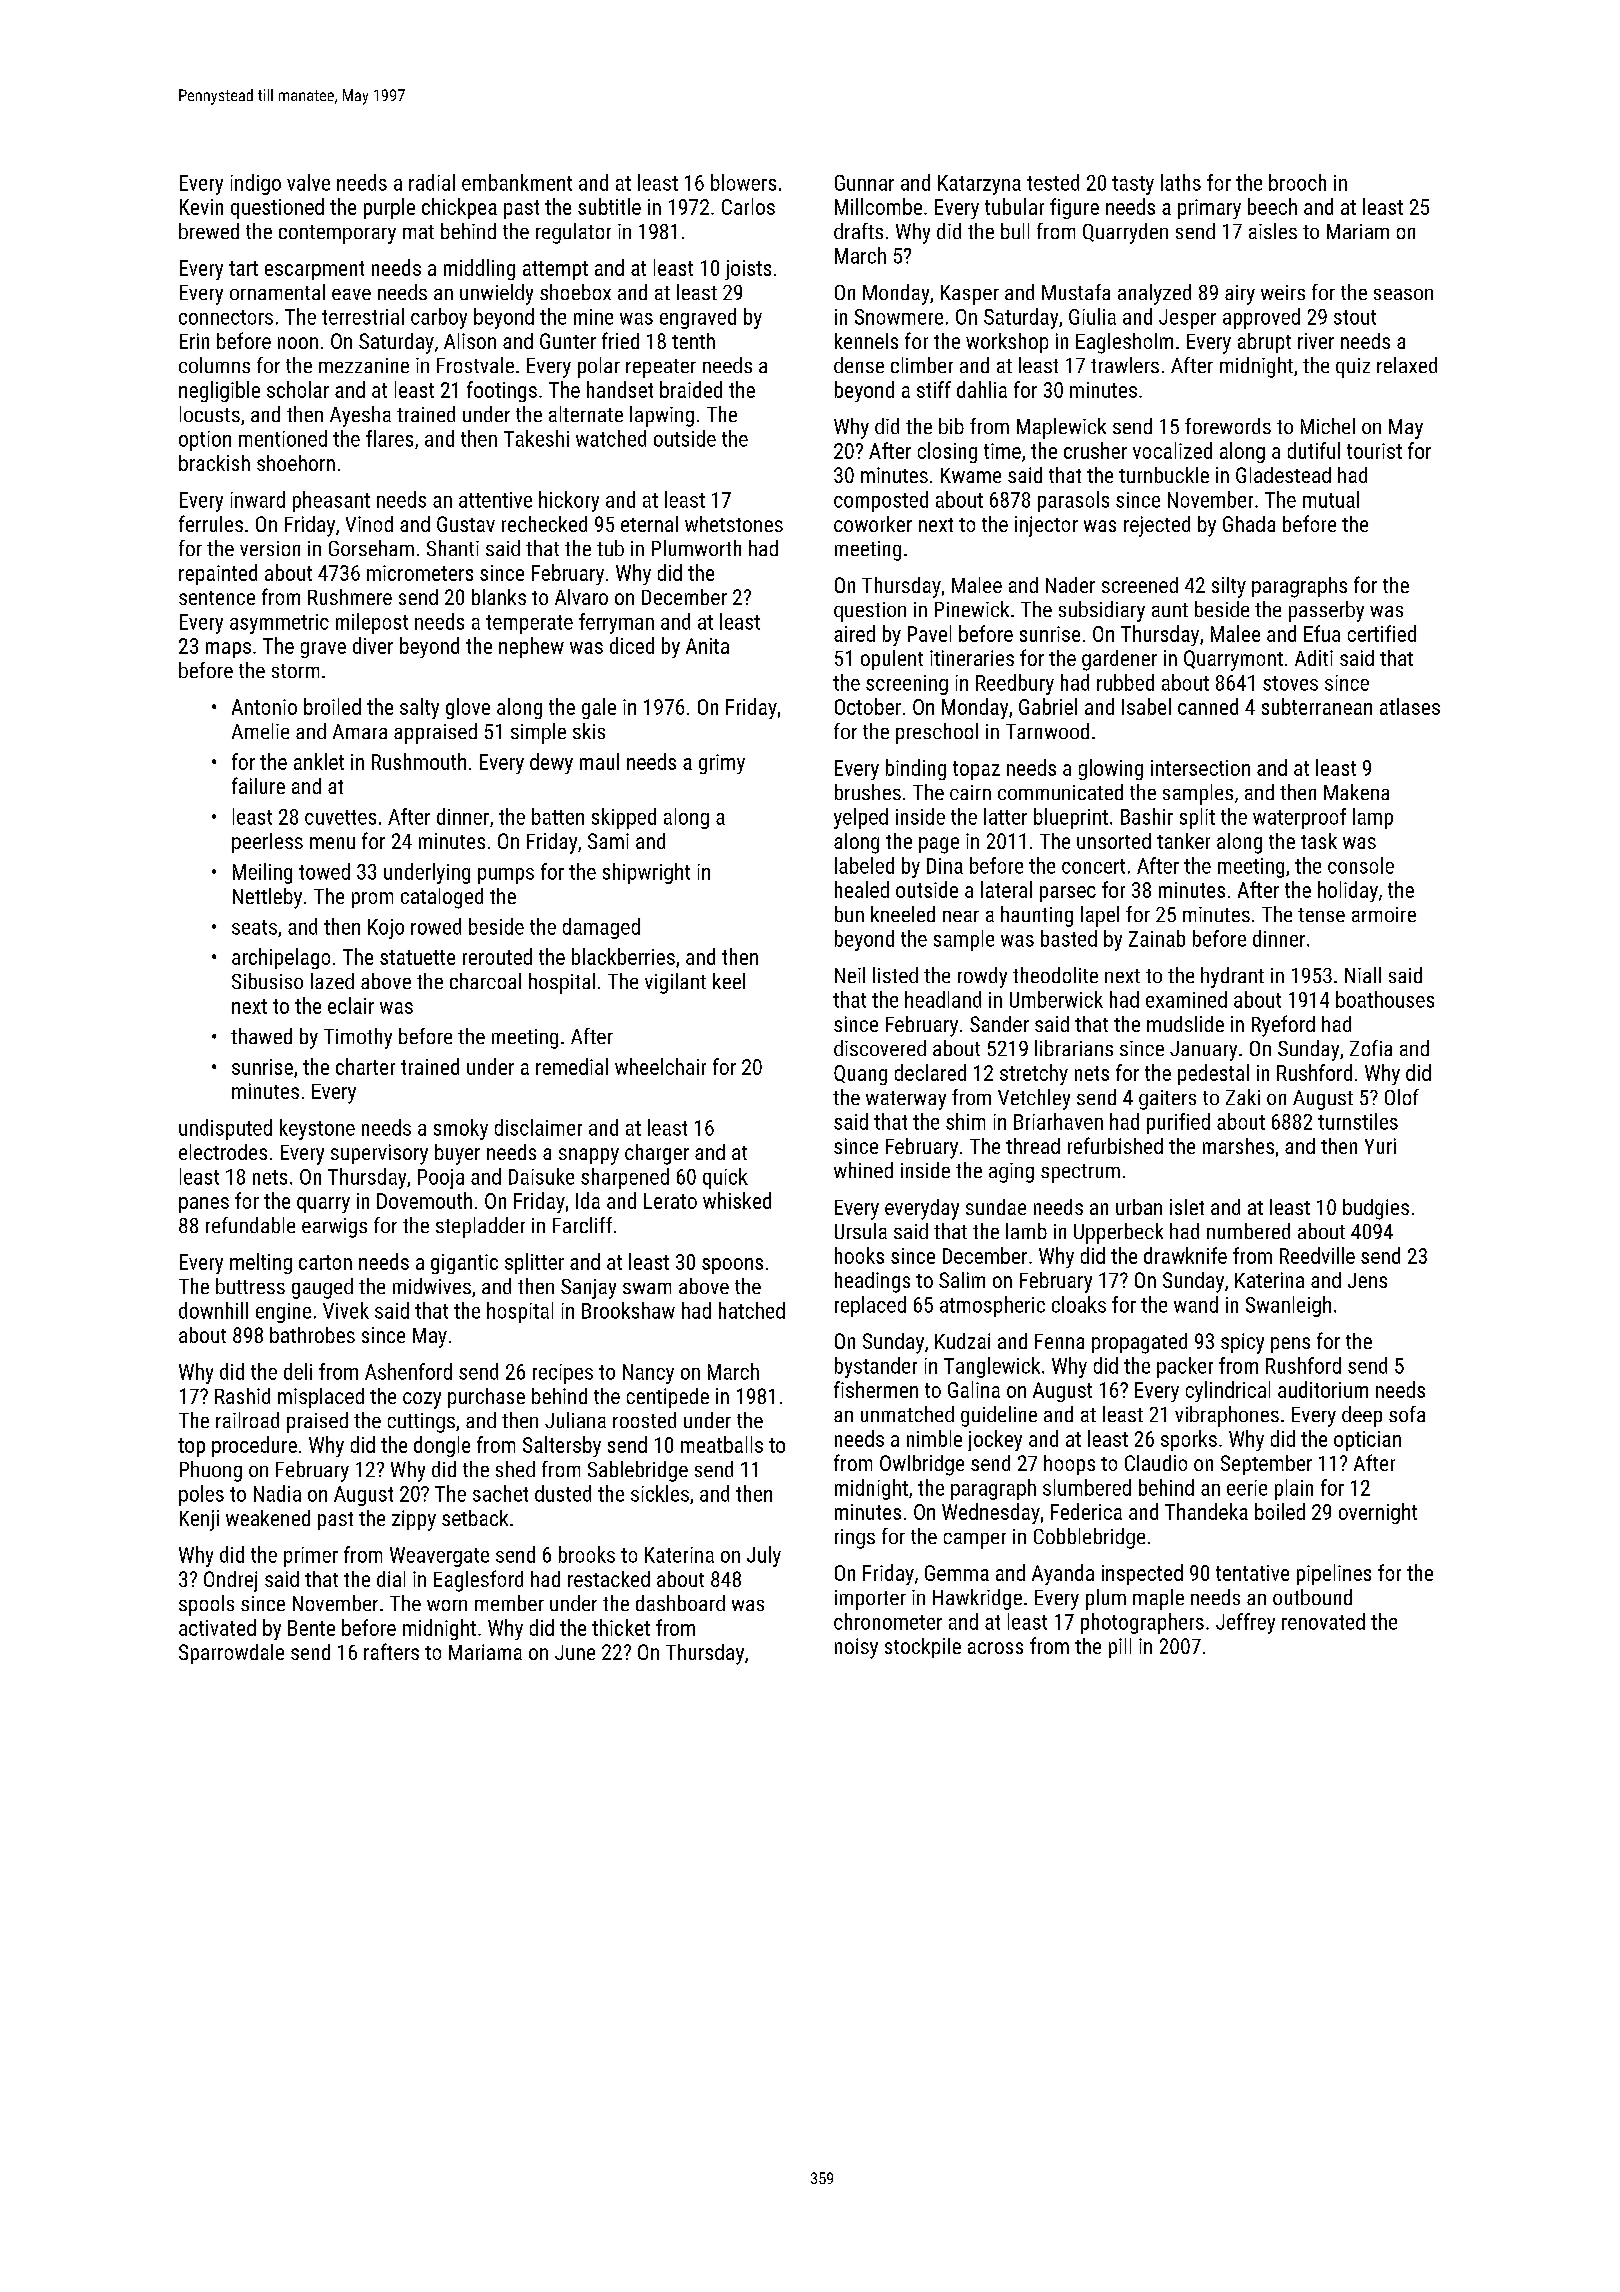 The height and width of the document is (2292, 1620). Describe the element at coordinates (670, 1201) in the document. I see `Lerato` at that location.
